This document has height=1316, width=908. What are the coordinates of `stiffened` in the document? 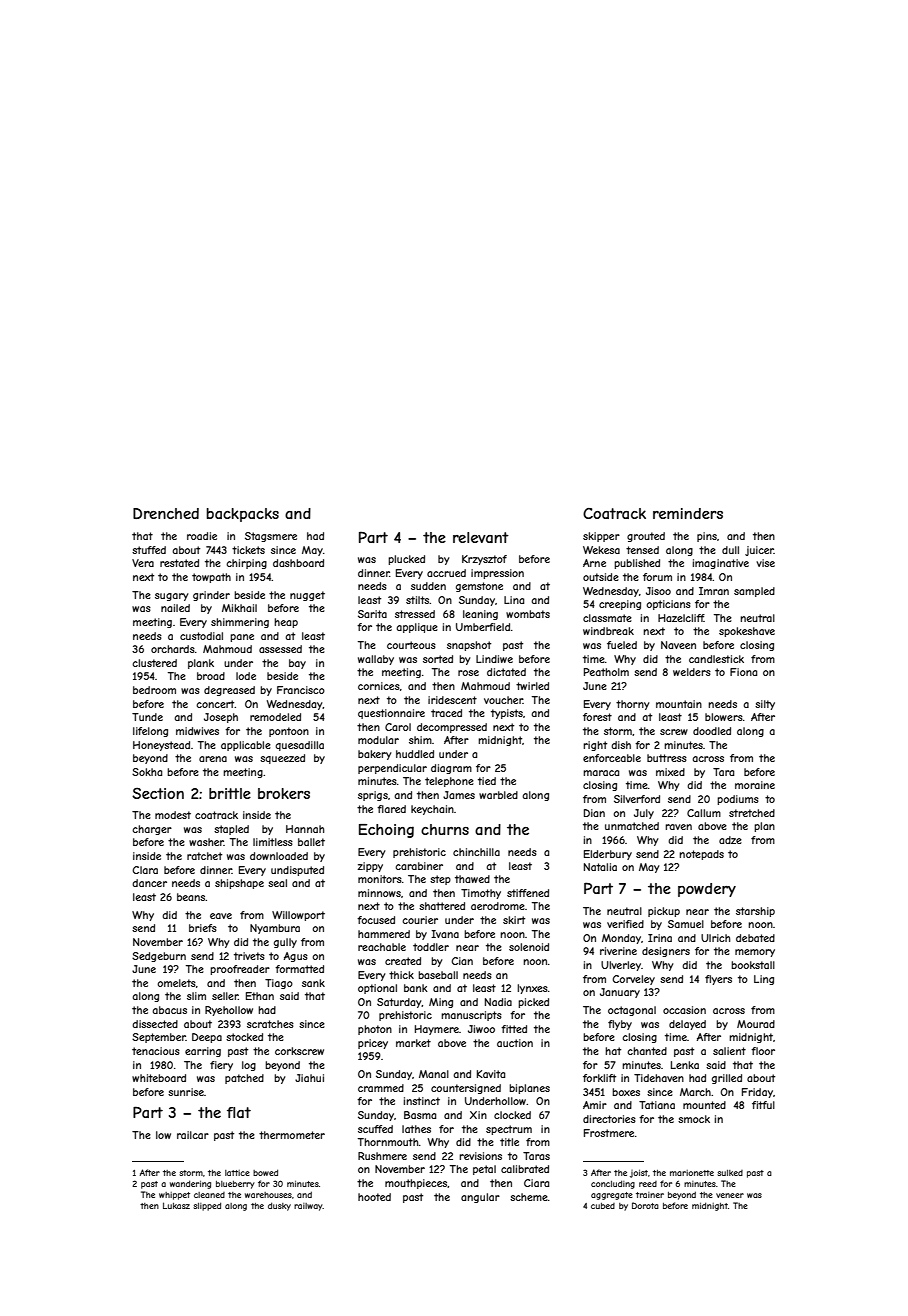 It's located at (528, 893).
